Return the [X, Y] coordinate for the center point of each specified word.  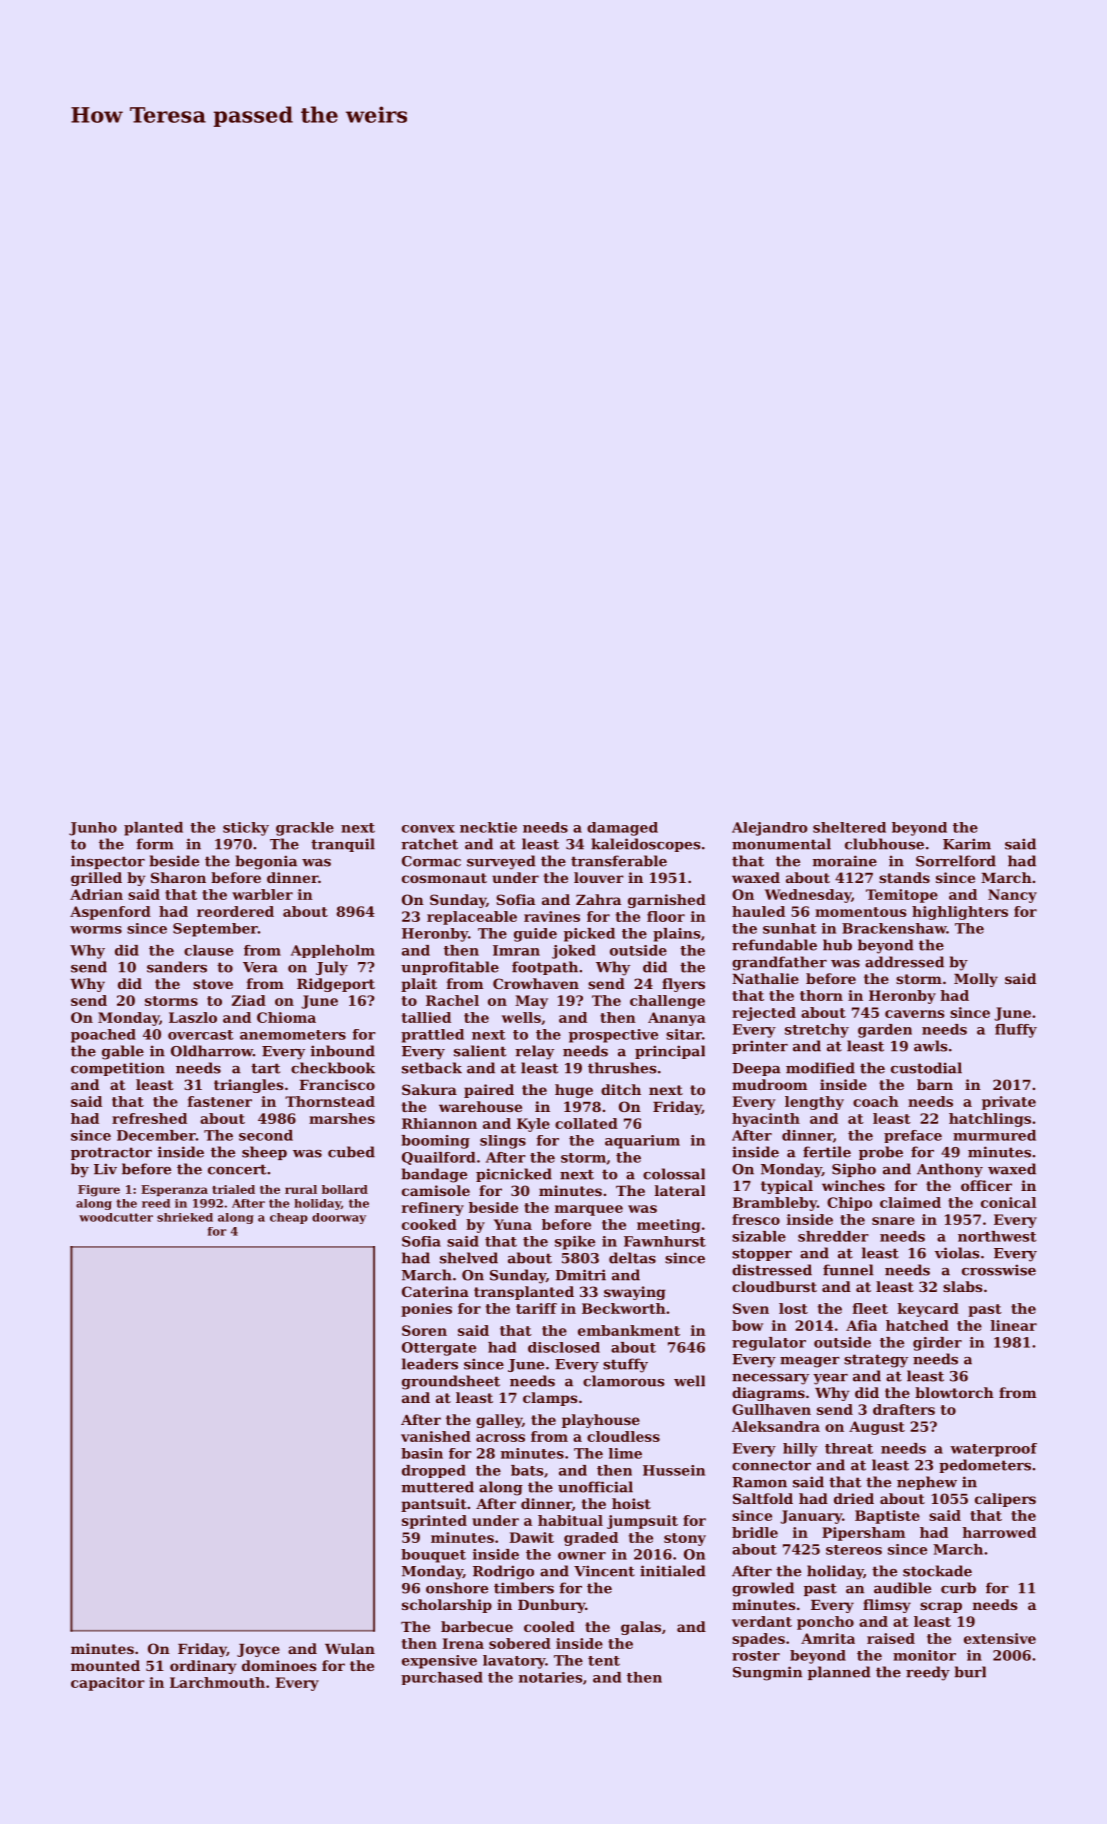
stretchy [817, 1031]
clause [208, 950]
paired [489, 1091]
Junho [93, 829]
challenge [667, 1002]
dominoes [279, 1665]
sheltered [849, 827]
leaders [430, 1364]
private [1009, 1103]
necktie [488, 827]
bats [527, 1470]
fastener [220, 1101]
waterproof [993, 1450]
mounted [105, 1665]
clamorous [623, 1381]
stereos [854, 1550]
